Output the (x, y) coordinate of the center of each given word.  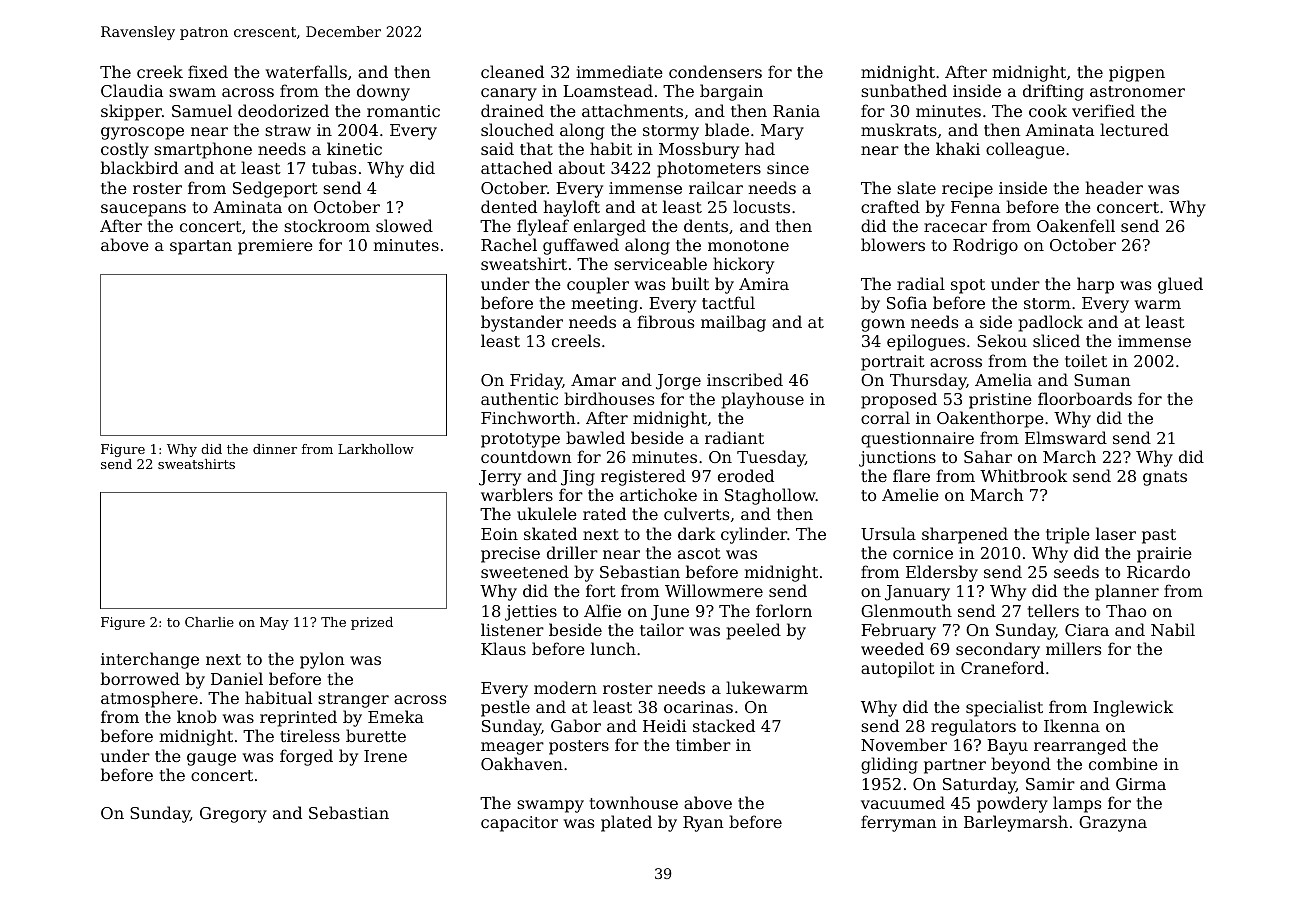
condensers (715, 71)
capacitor (519, 824)
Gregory (233, 815)
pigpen (1137, 74)
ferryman (899, 823)
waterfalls (306, 71)
